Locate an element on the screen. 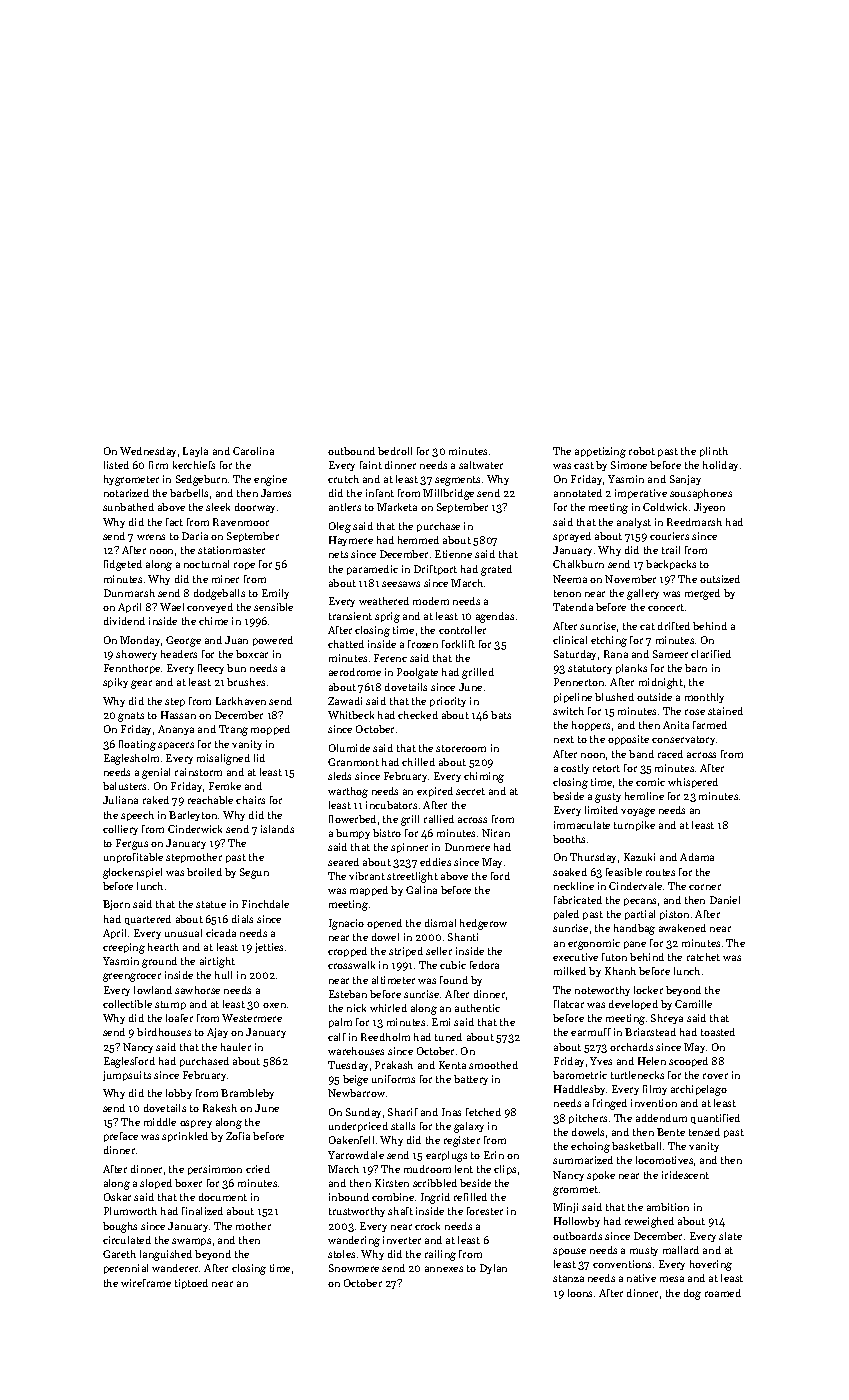  Trang is located at coordinates (233, 730).
